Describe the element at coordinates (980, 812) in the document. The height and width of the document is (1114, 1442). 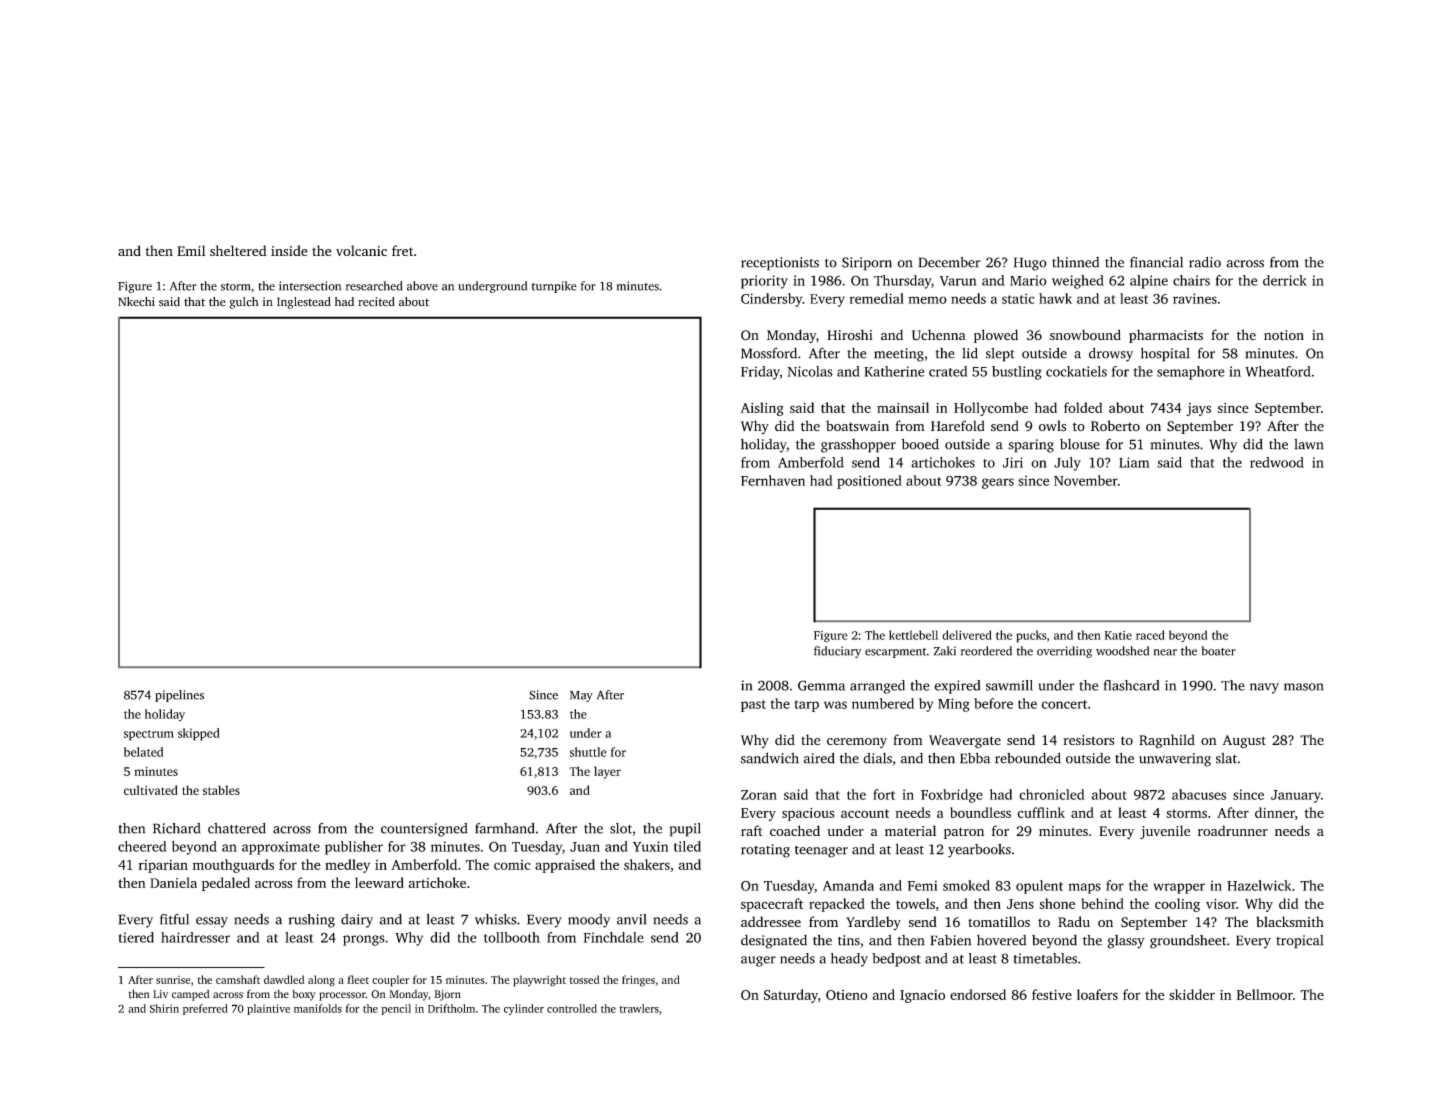
I see `boundless` at that location.
